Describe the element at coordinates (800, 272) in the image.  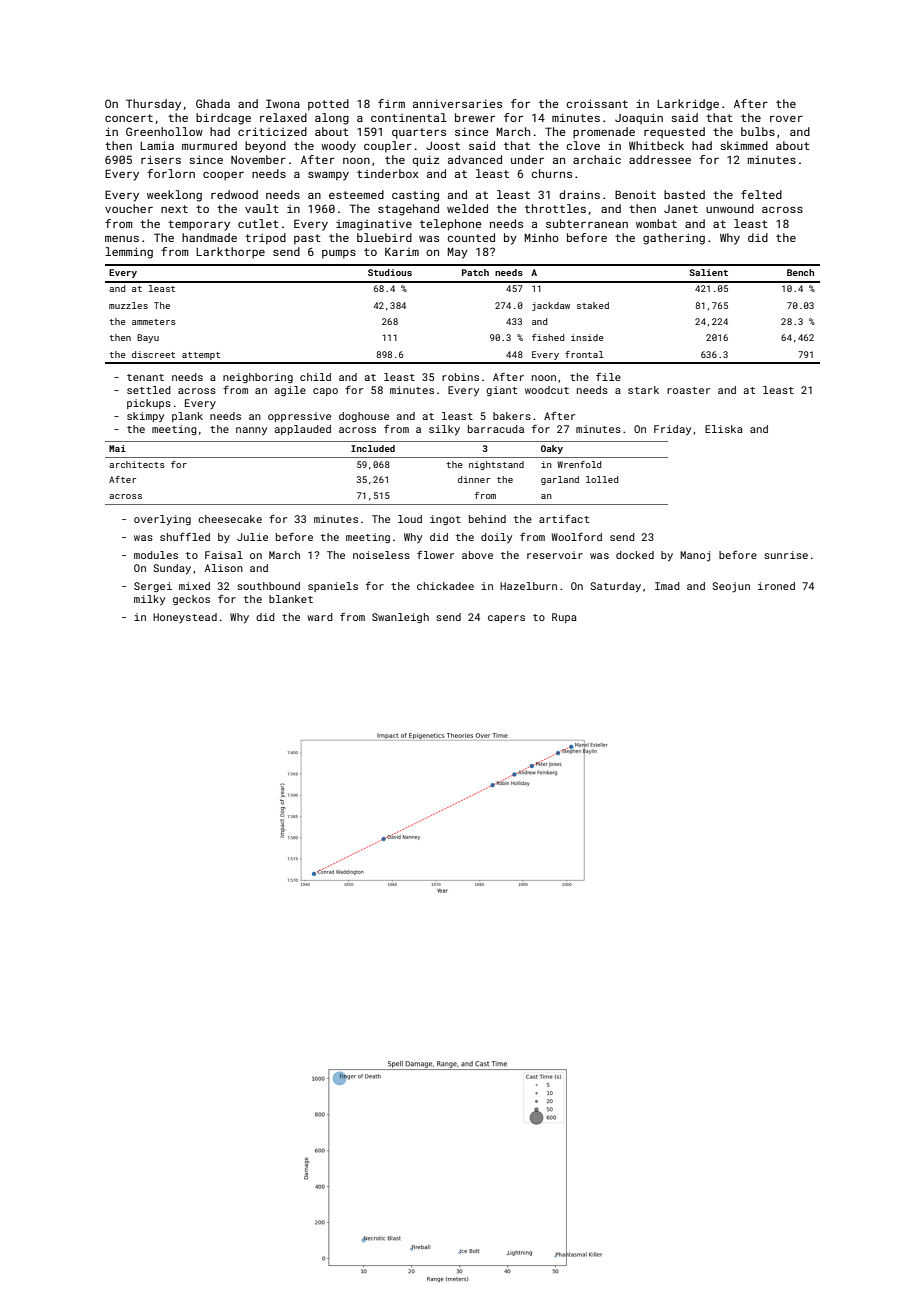
I see `Bench` at that location.
